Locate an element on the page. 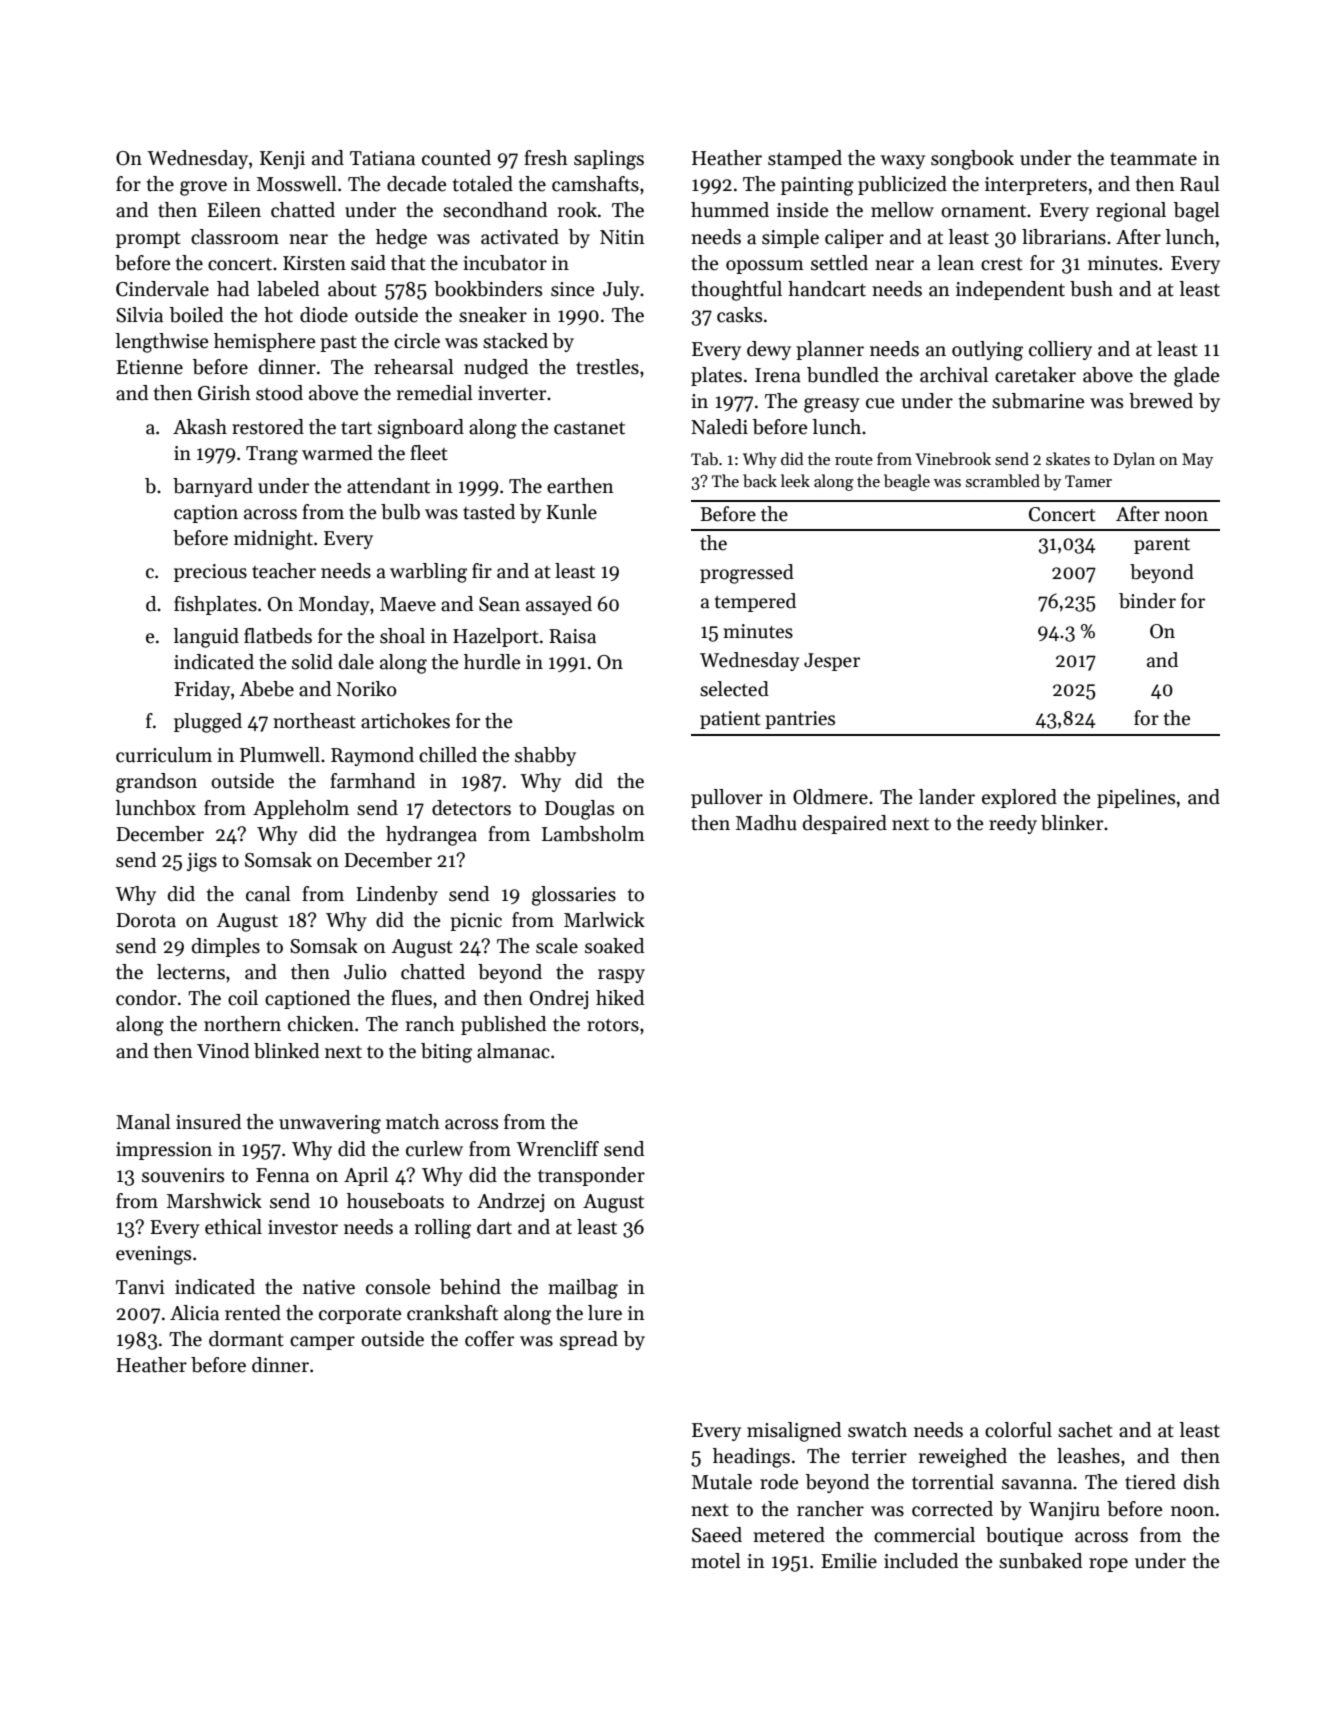  signboard is located at coordinates (421, 429).
